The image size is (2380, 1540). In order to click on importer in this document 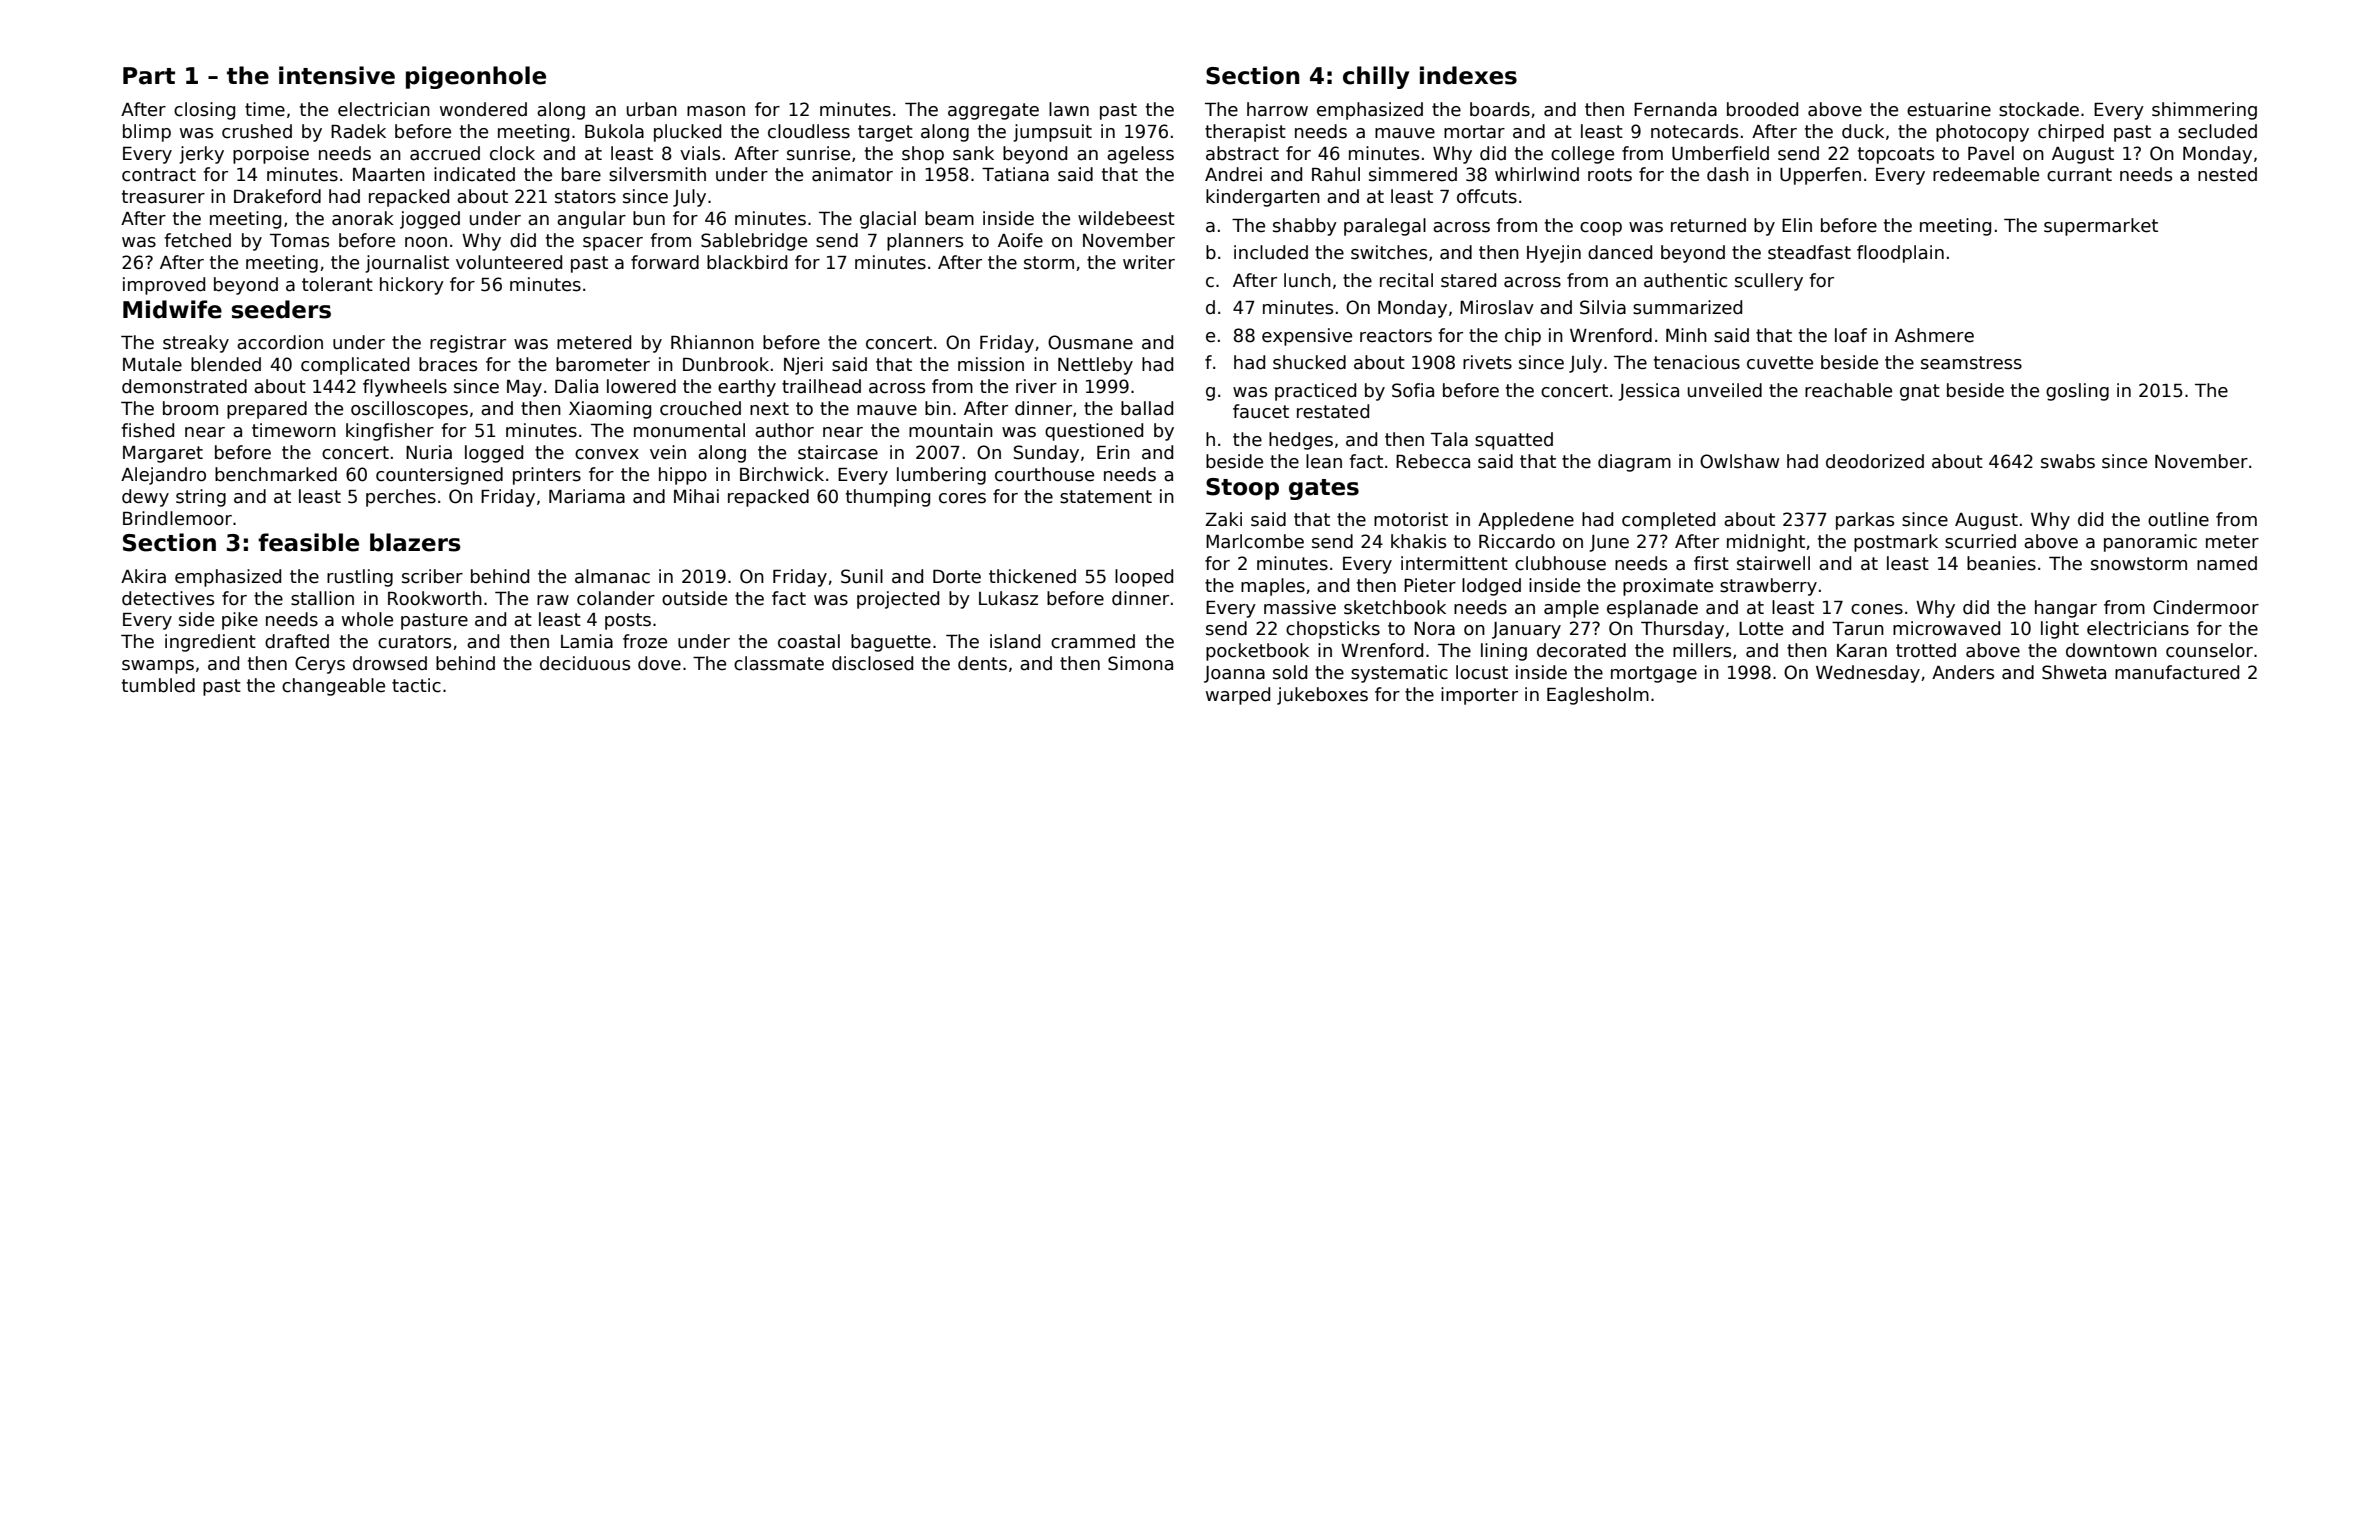, I will do `click(1479, 696)`.
